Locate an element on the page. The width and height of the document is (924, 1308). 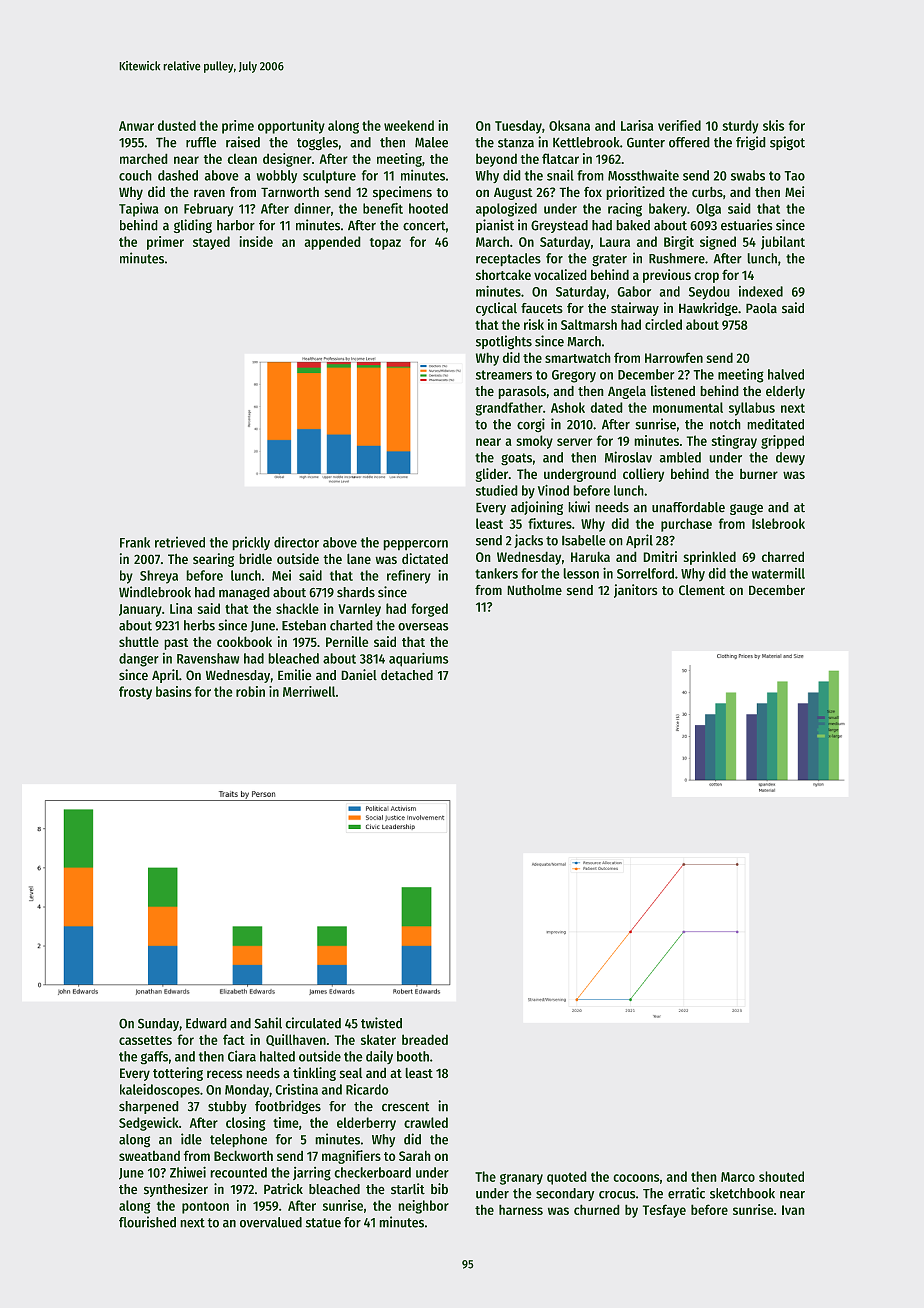
jubilant is located at coordinates (783, 243).
